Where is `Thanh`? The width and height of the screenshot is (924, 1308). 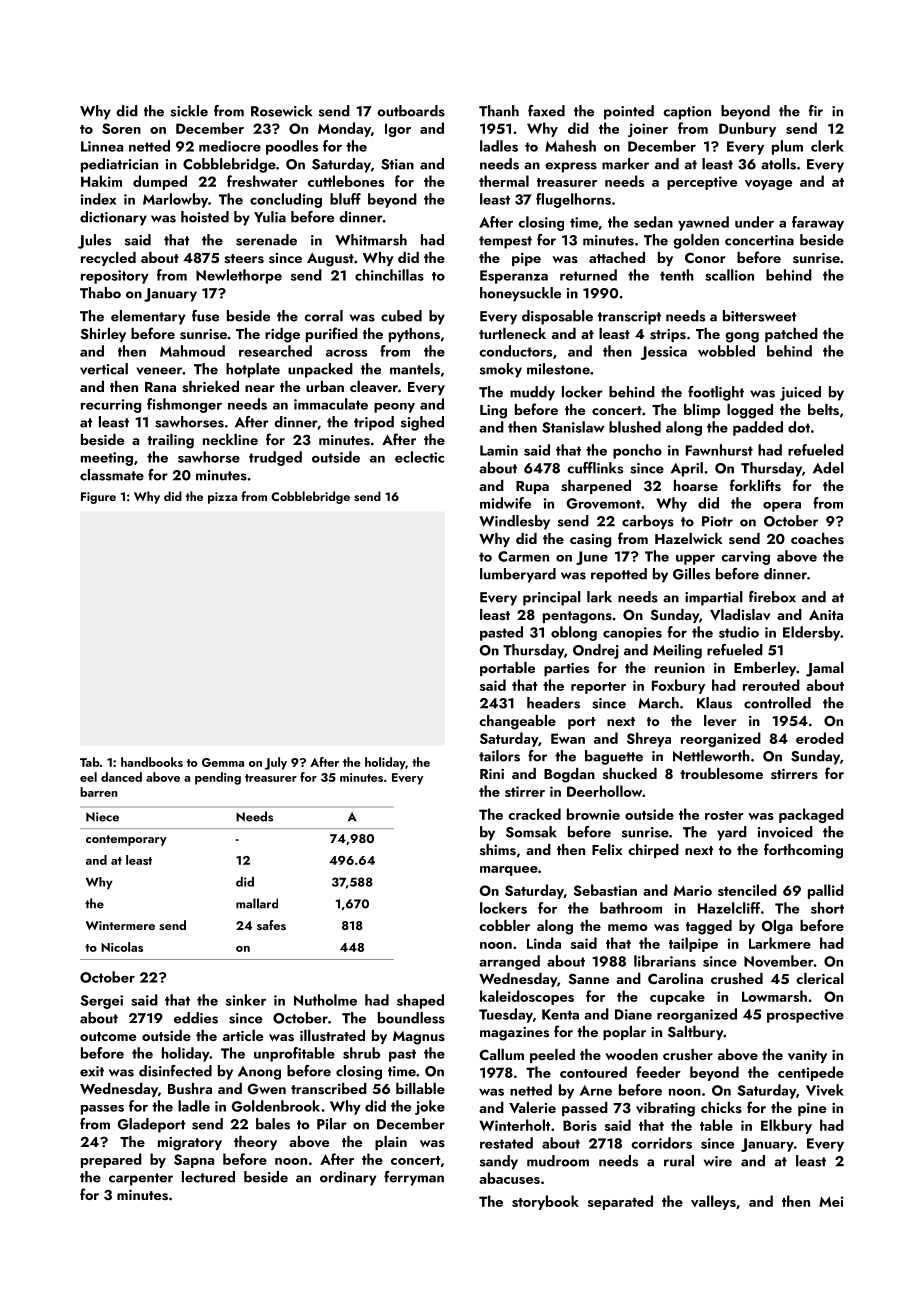 Thanh is located at coordinates (499, 111).
